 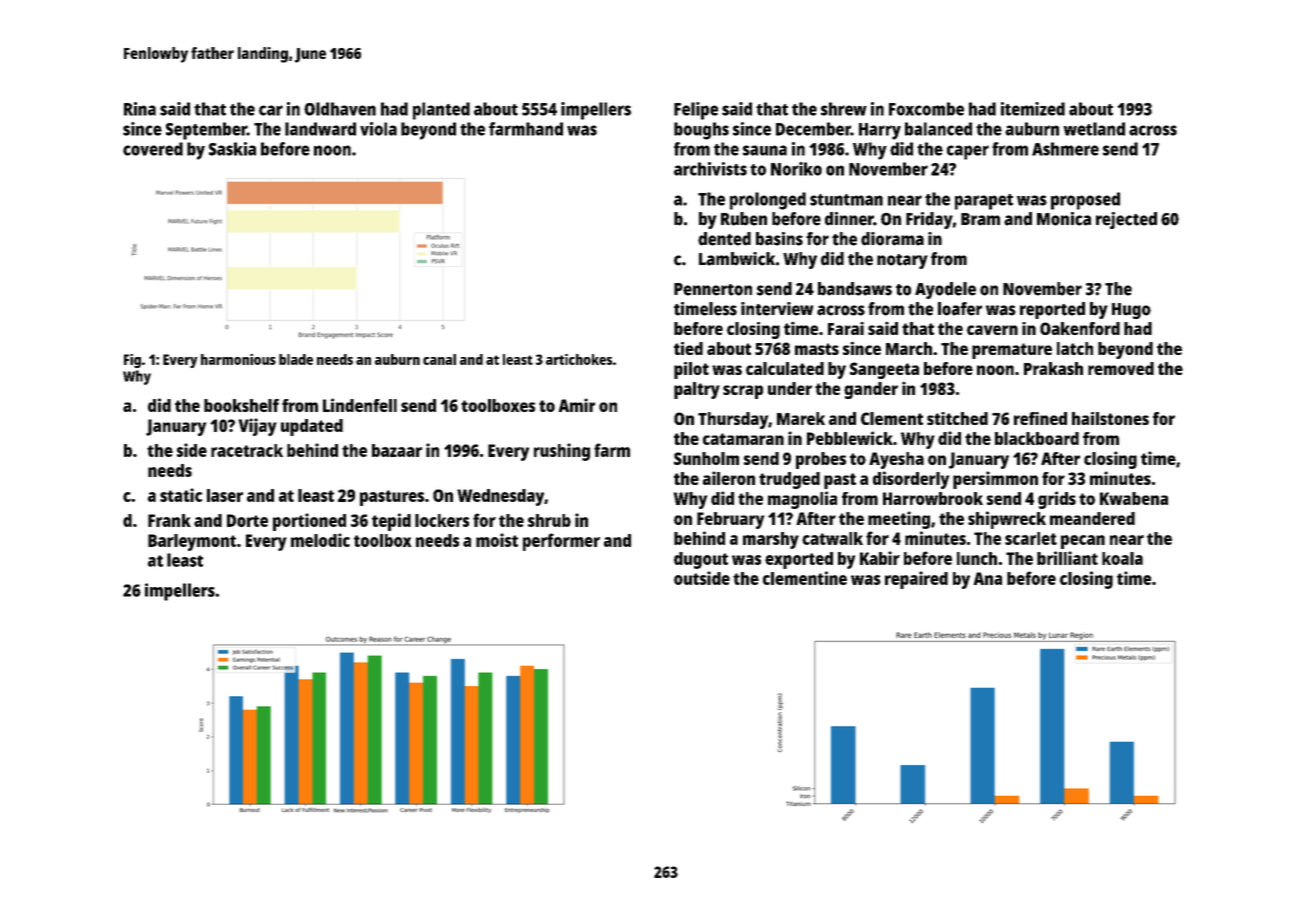 I want to click on Saskia, so click(x=232, y=149).
